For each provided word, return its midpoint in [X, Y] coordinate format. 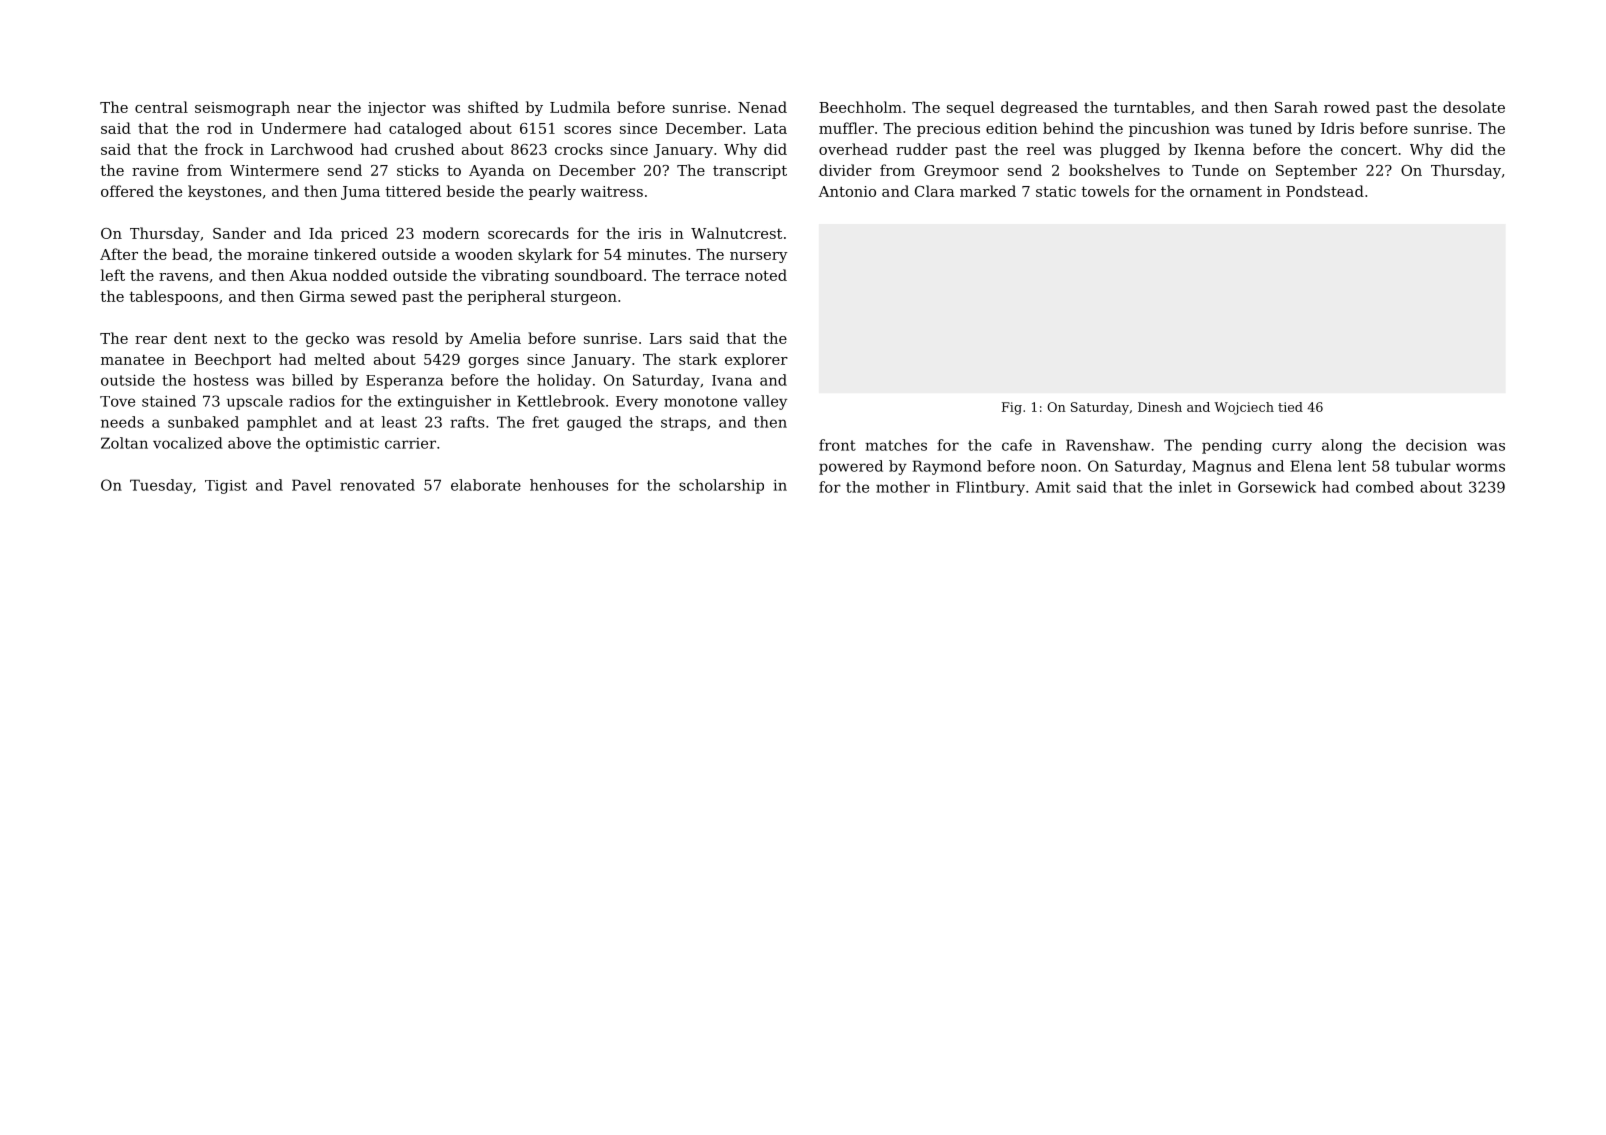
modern [451, 233]
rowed [1347, 107]
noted [766, 275]
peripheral [506, 297]
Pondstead [1325, 191]
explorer [756, 360]
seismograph [242, 108]
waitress [612, 191]
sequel [970, 108]
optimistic [342, 444]
